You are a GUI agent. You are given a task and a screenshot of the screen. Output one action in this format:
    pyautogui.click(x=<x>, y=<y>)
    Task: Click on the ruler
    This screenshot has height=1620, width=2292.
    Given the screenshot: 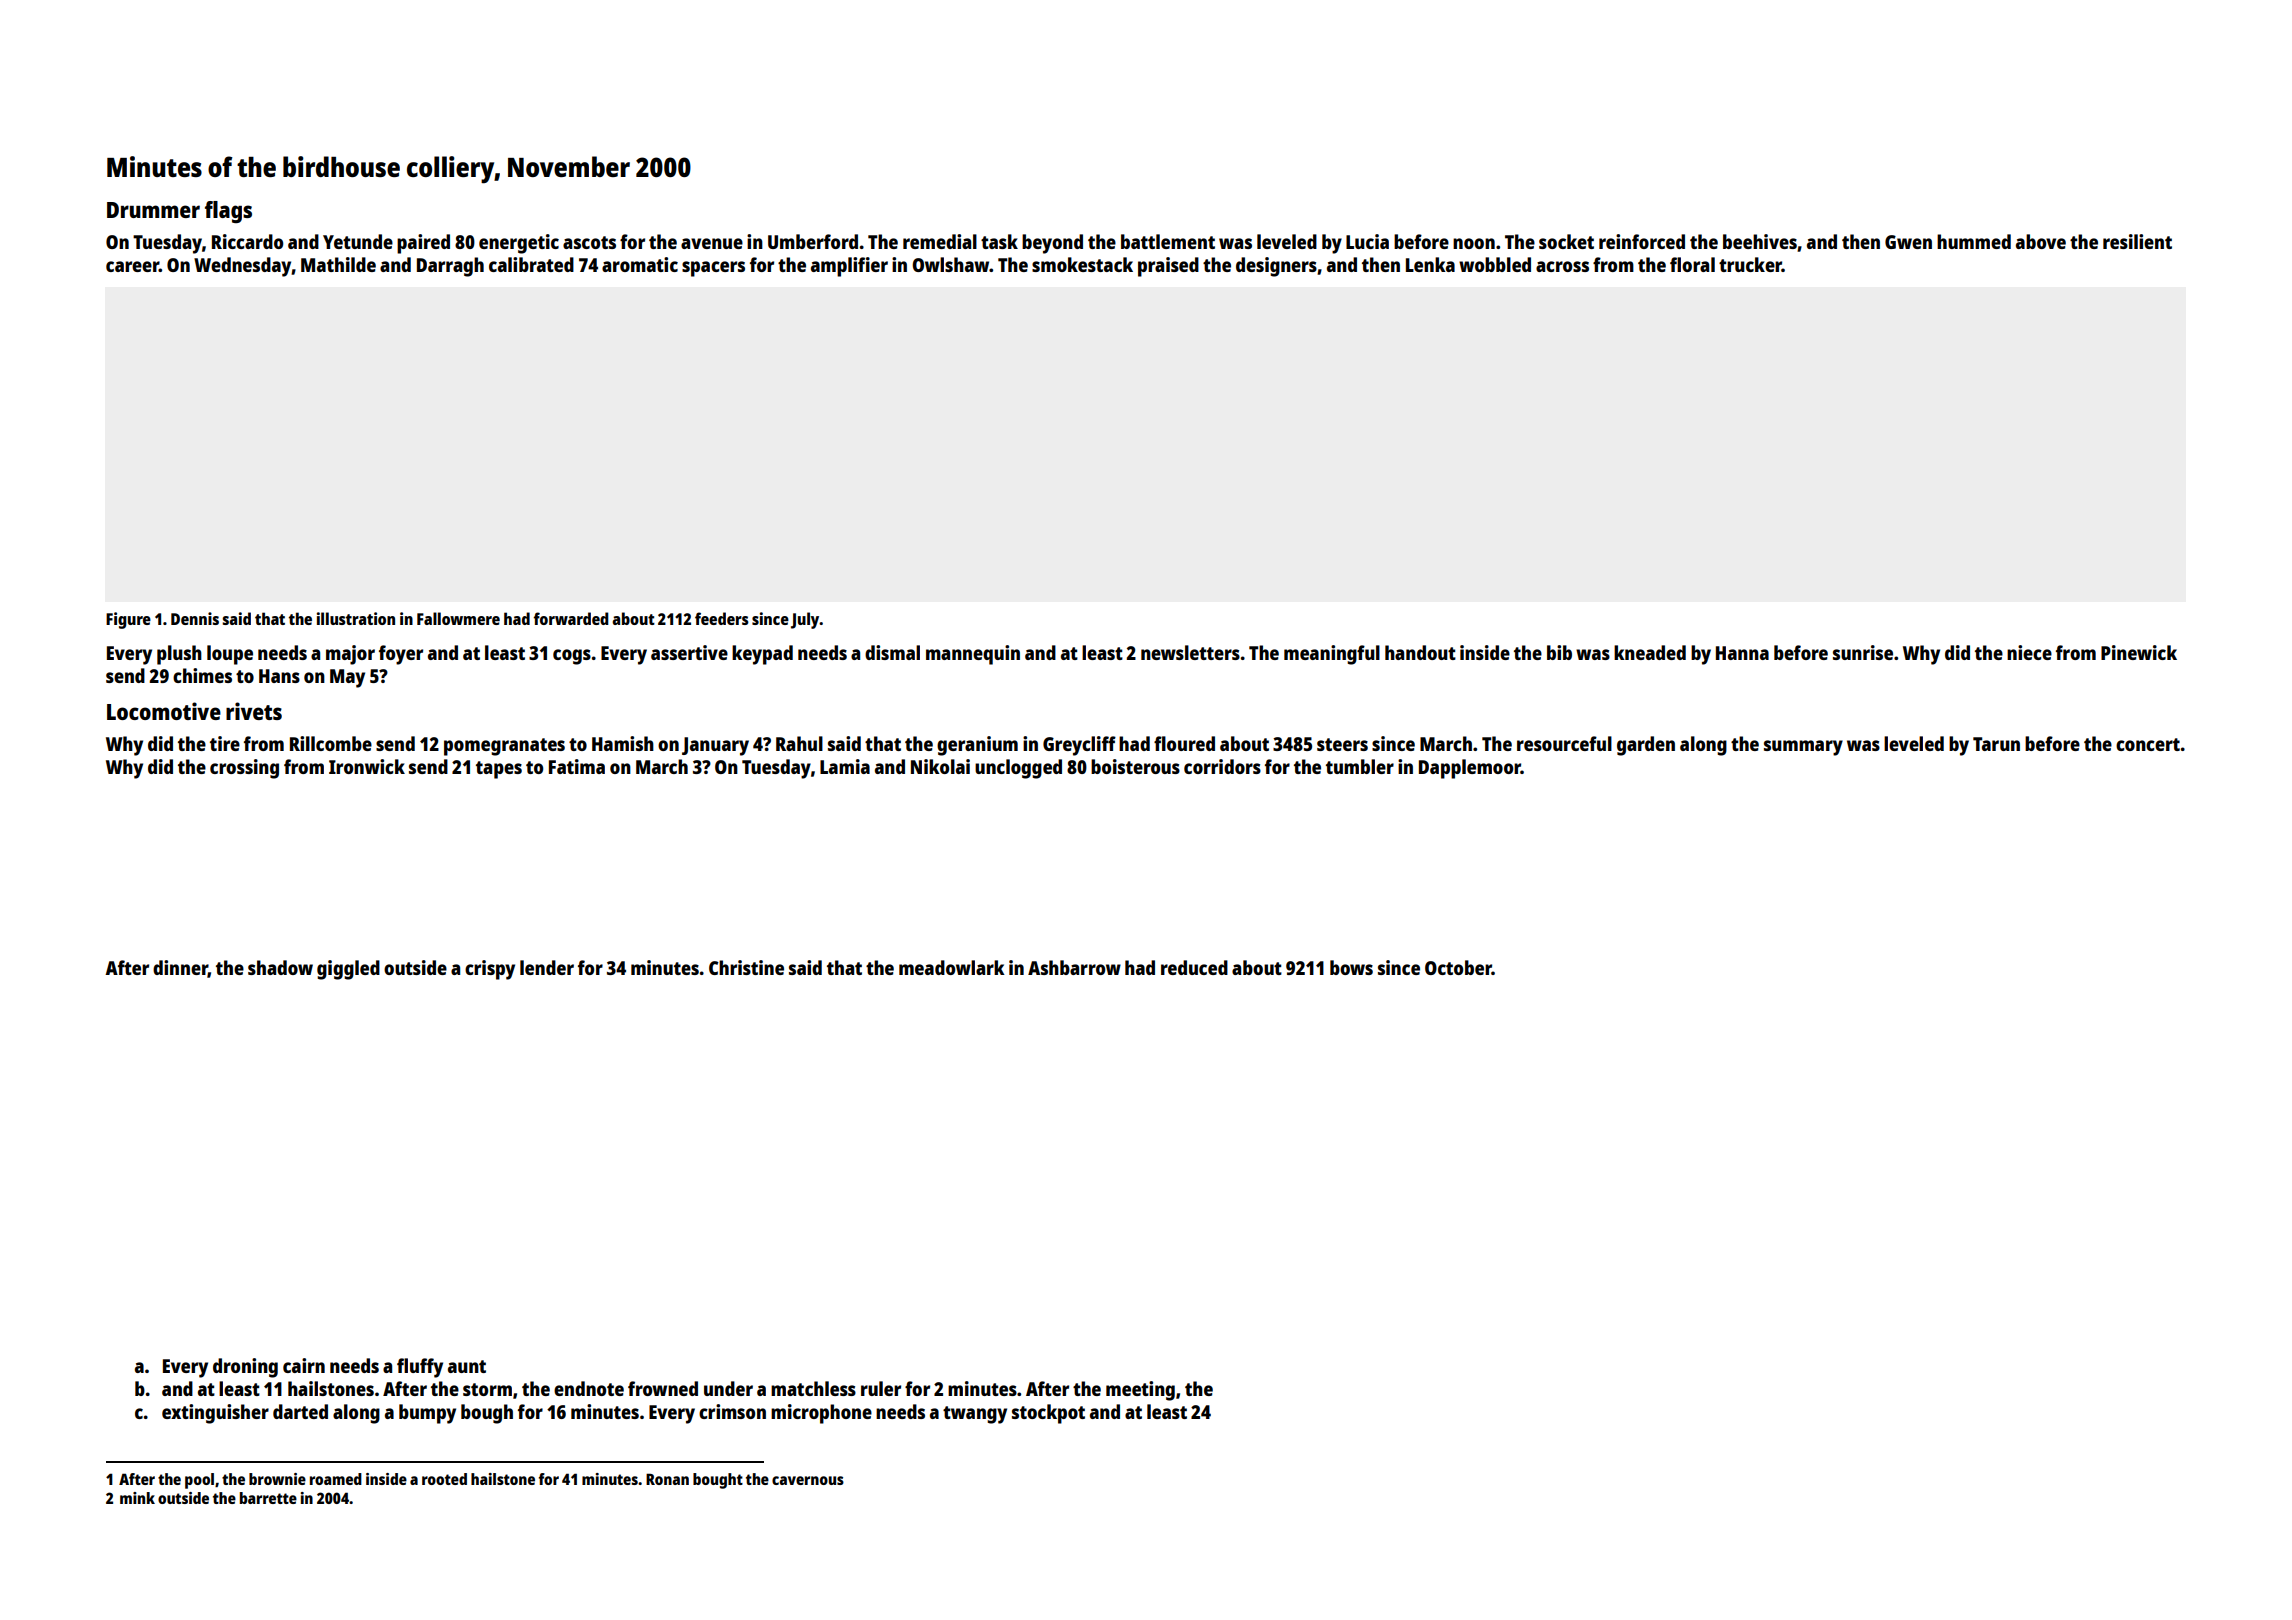 What is the action you would take?
    pyautogui.click(x=881, y=1388)
